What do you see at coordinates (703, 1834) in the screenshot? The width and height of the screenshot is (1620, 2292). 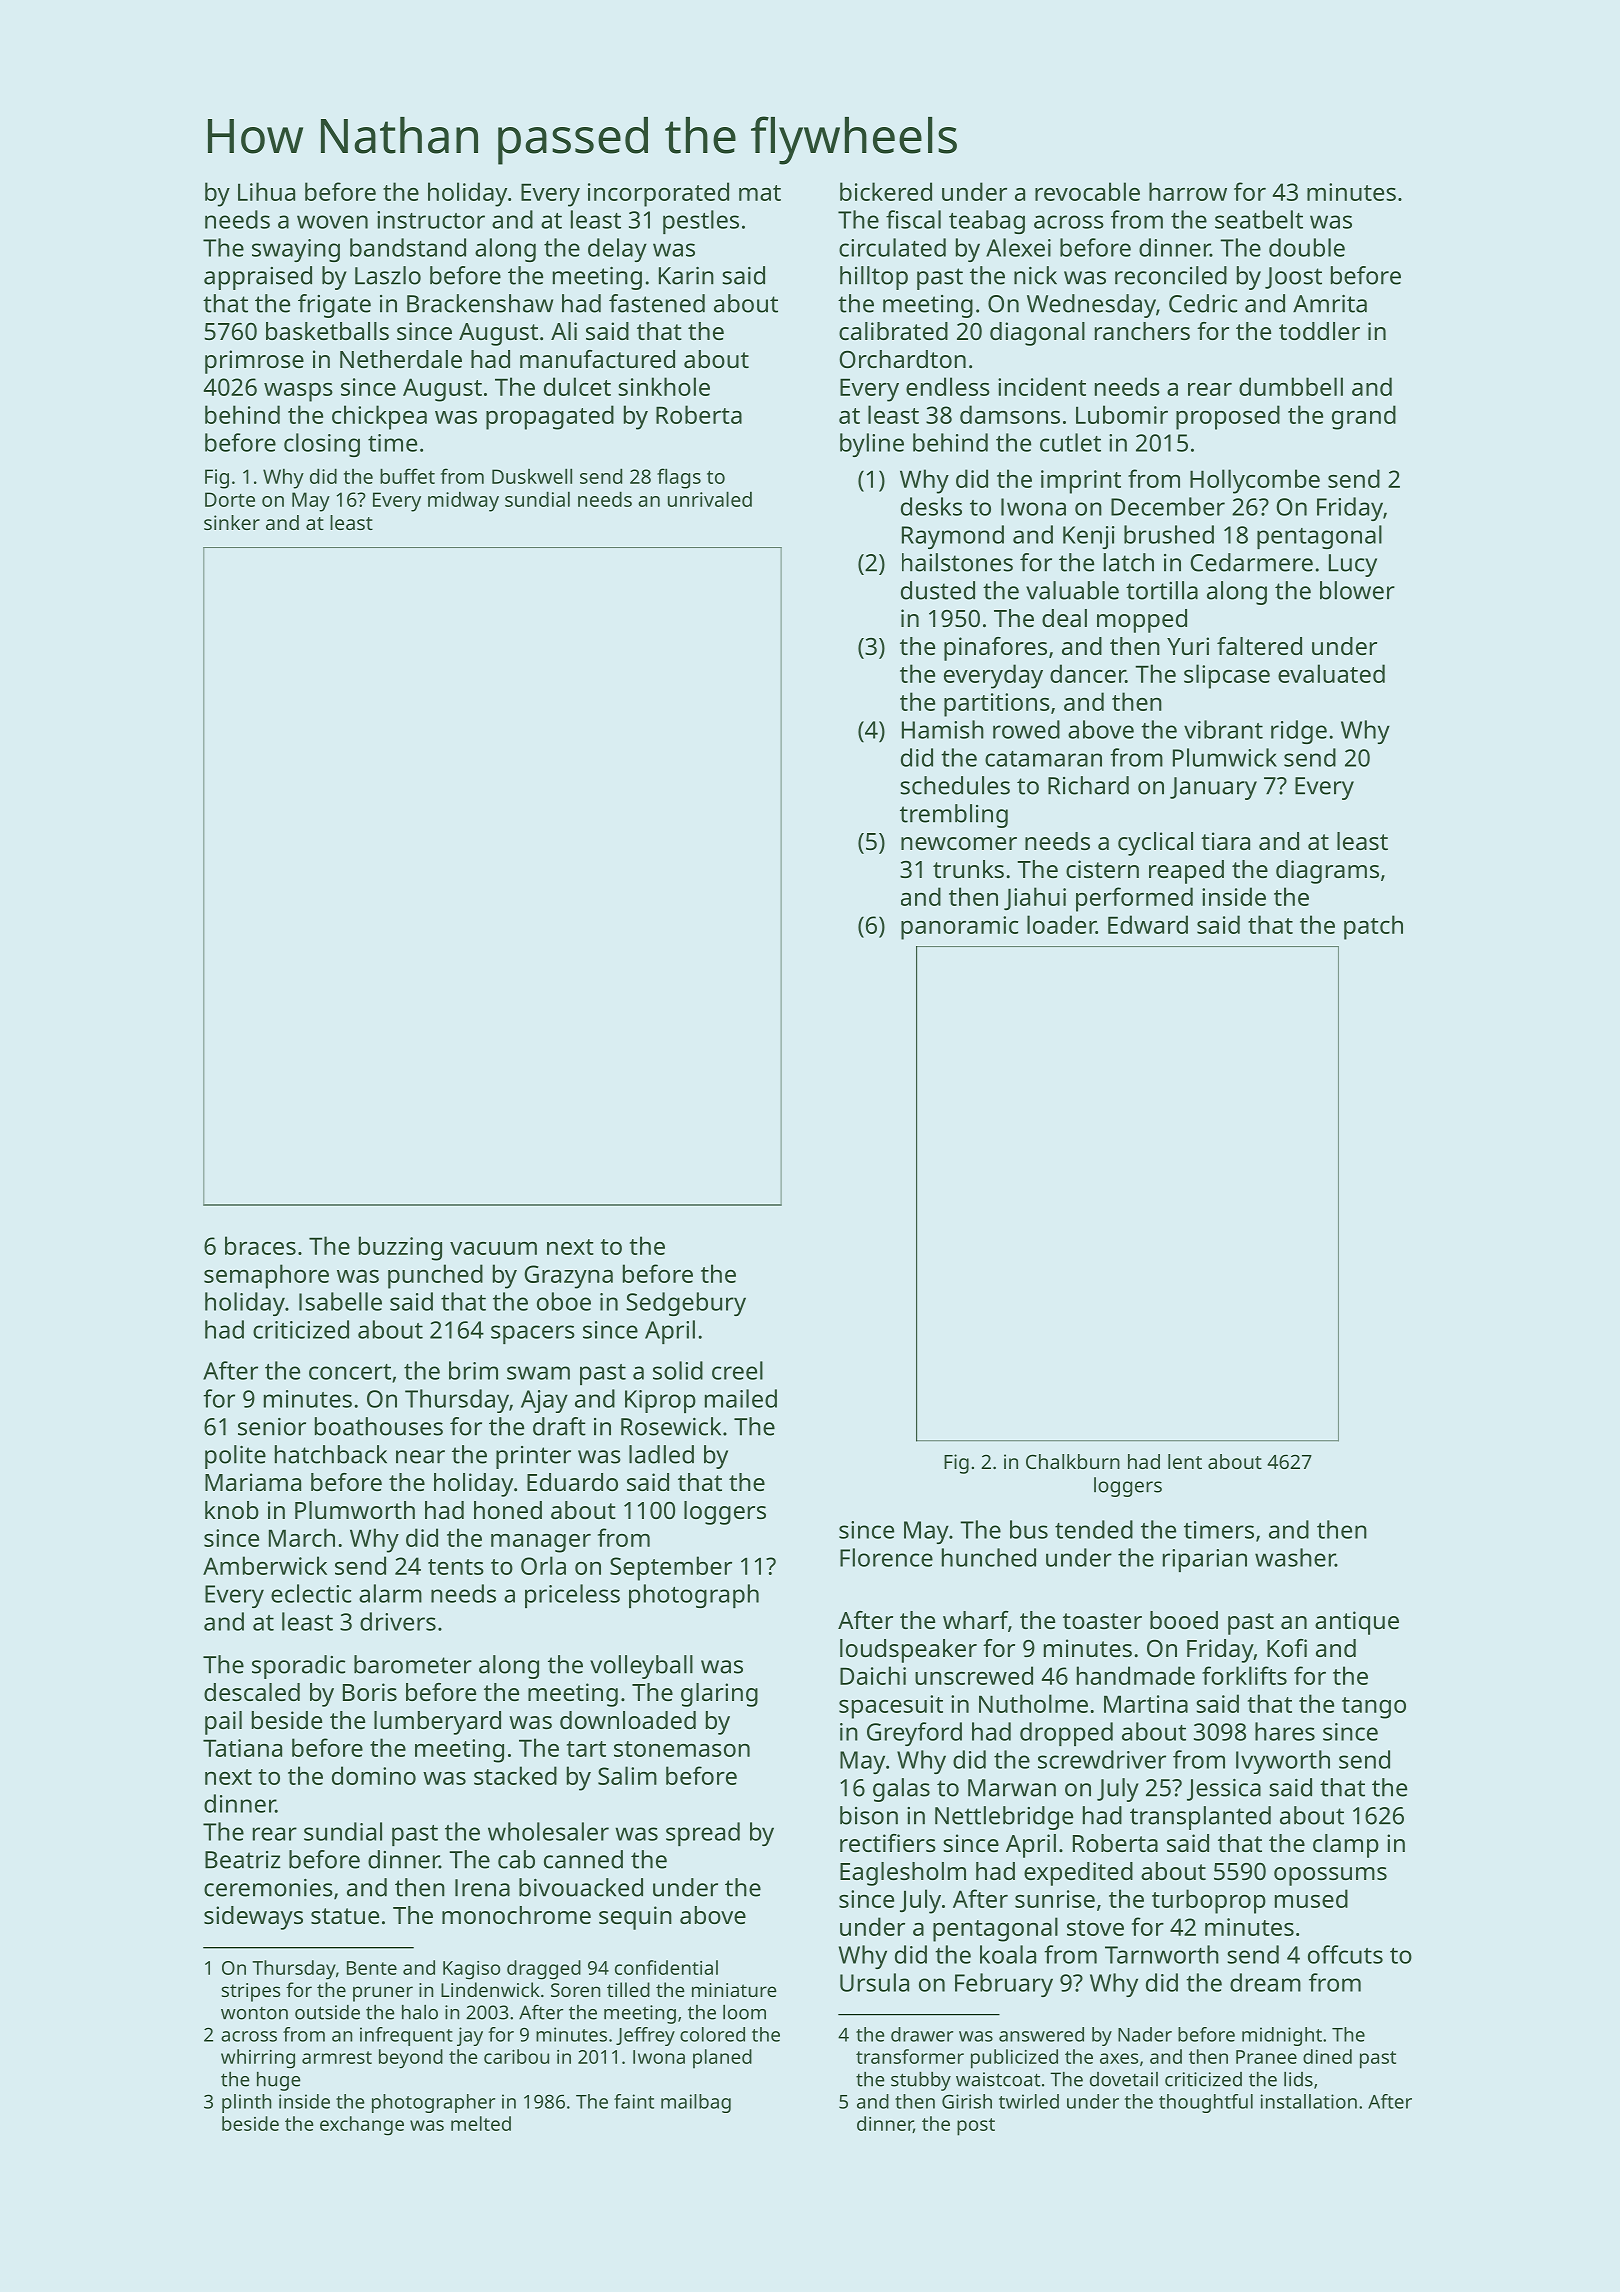 I see `spread` at bounding box center [703, 1834].
